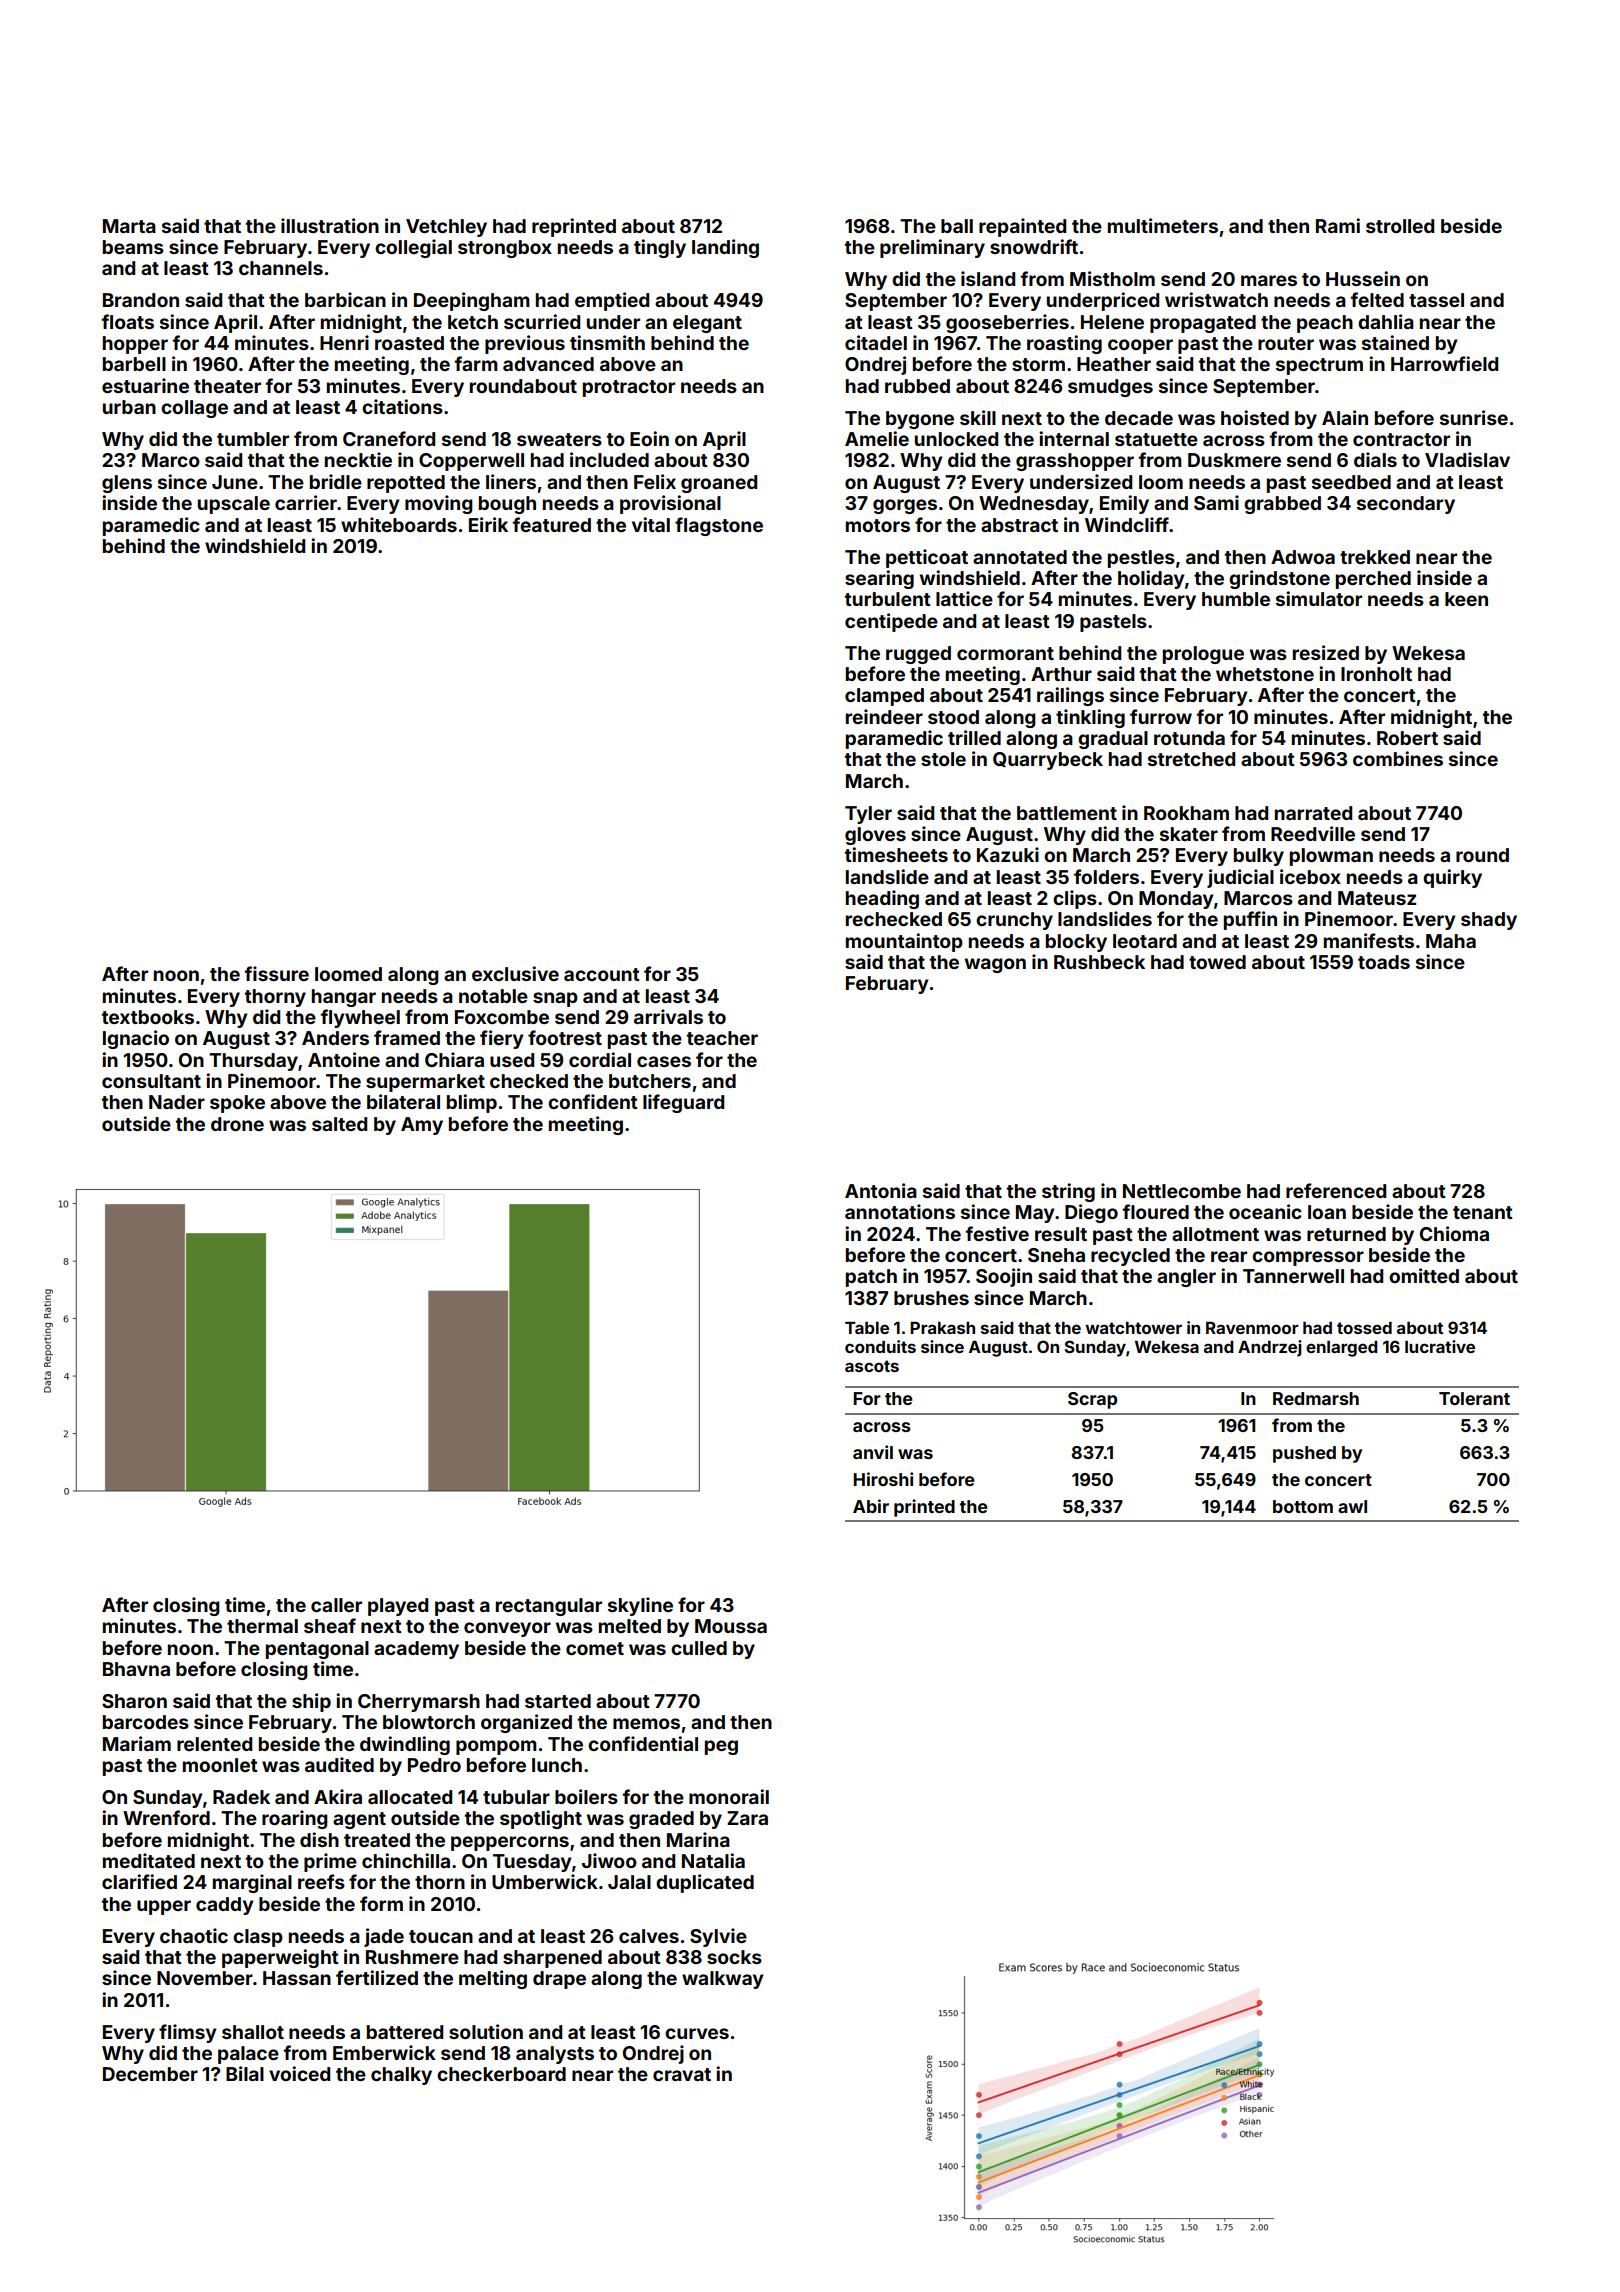 The image size is (1620, 2292). Describe the element at coordinates (129, 226) in the page. I see `Marta` at that location.
